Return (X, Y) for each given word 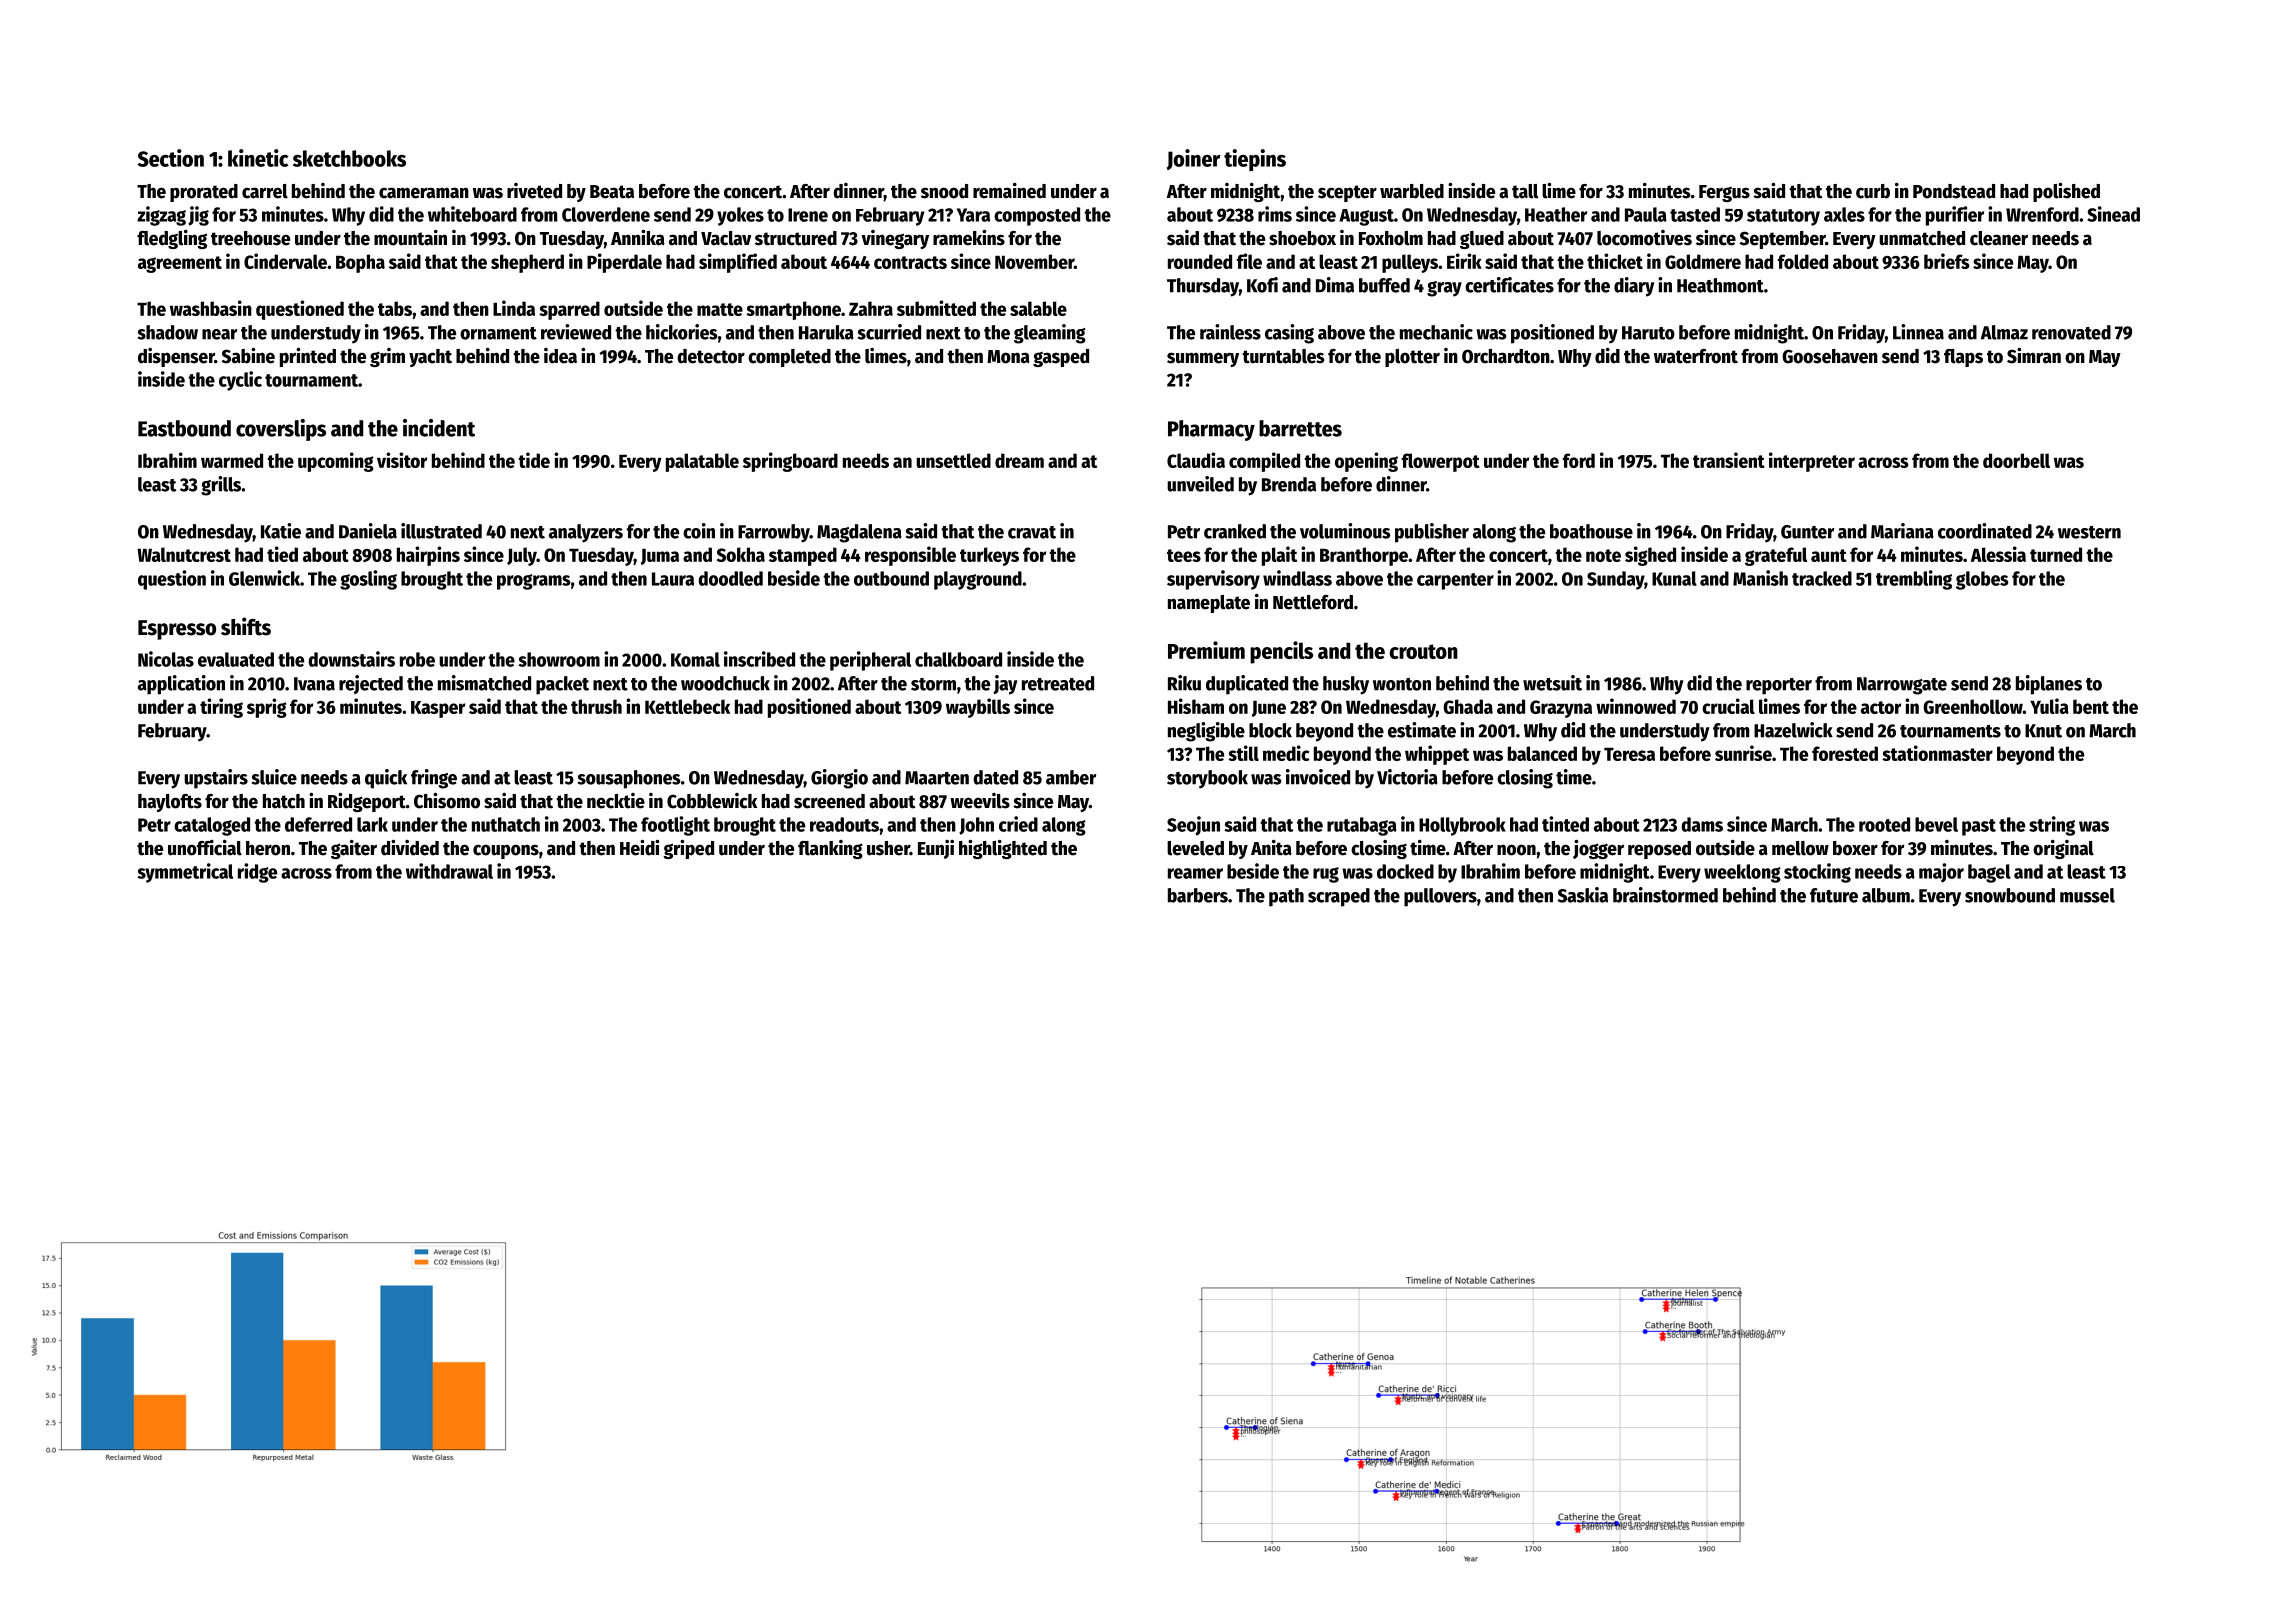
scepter (1347, 193)
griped (688, 849)
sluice (274, 777)
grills (221, 486)
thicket (1615, 261)
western (2089, 532)
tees (1184, 555)
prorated (204, 193)
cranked (1235, 531)
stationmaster (1937, 753)
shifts (246, 626)
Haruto (1648, 333)
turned (2056, 554)
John (976, 826)
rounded (1200, 261)
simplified (738, 263)
